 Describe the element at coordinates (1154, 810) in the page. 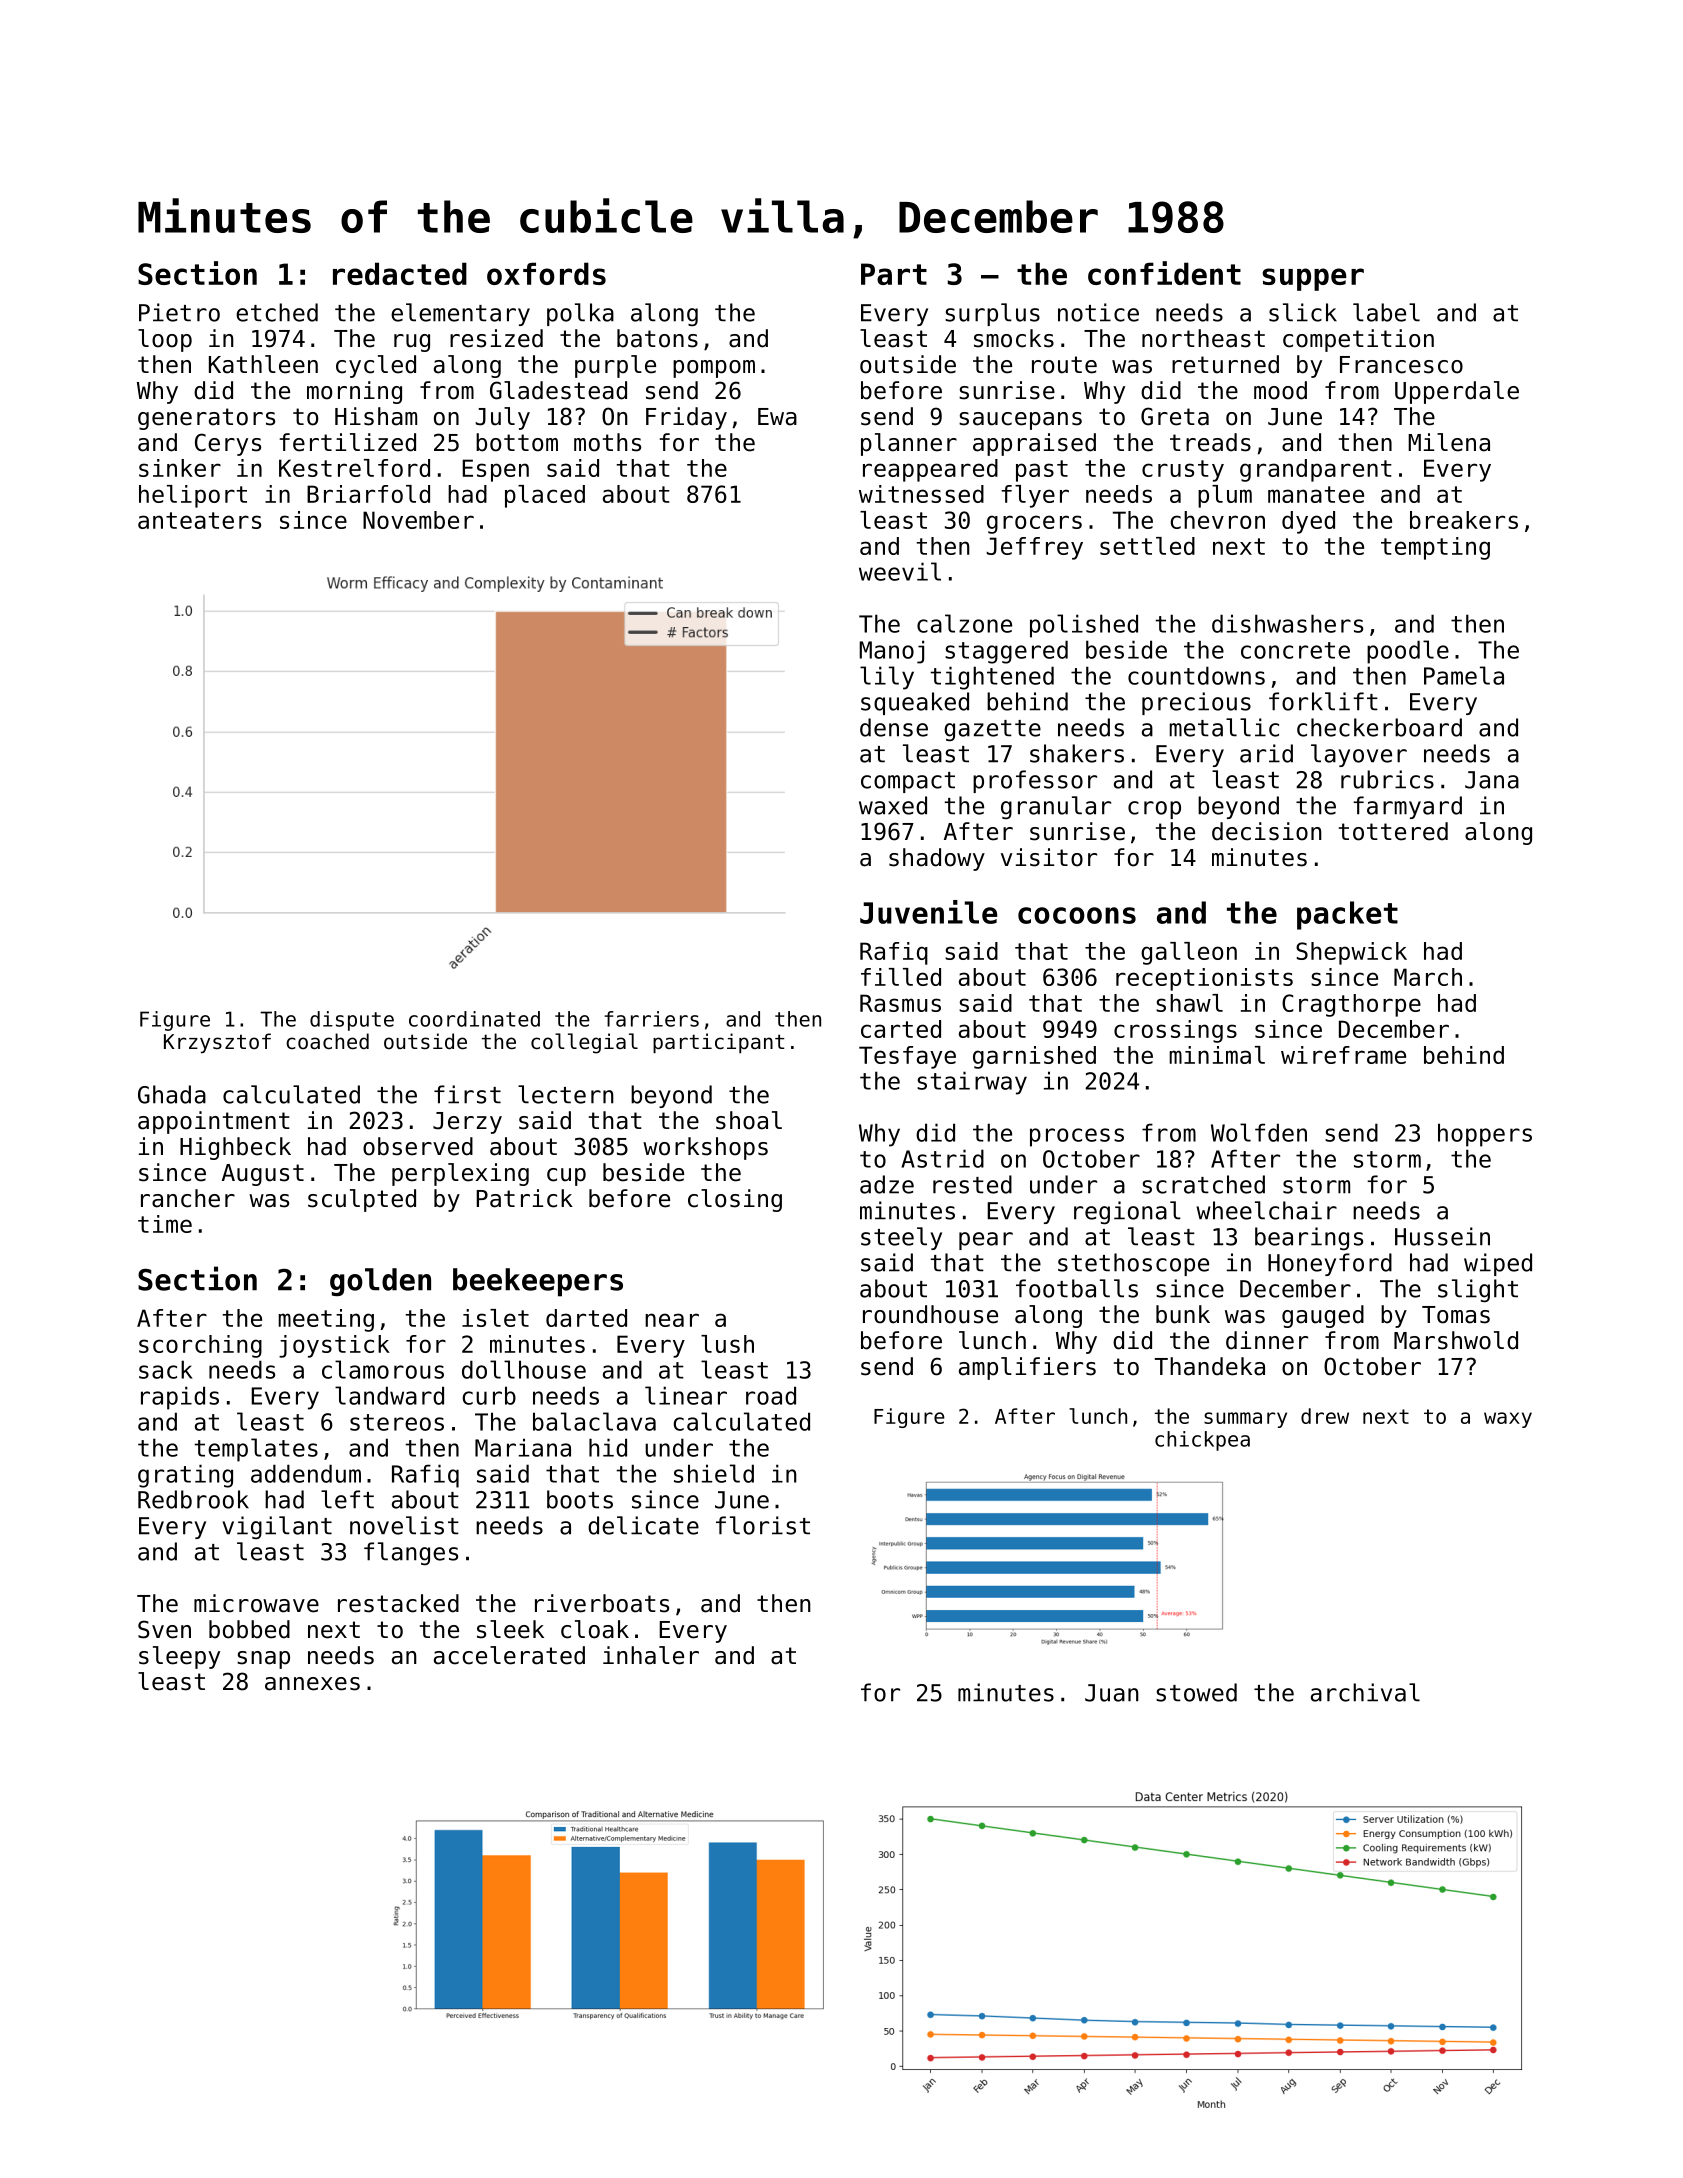

I see `crop` at that location.
